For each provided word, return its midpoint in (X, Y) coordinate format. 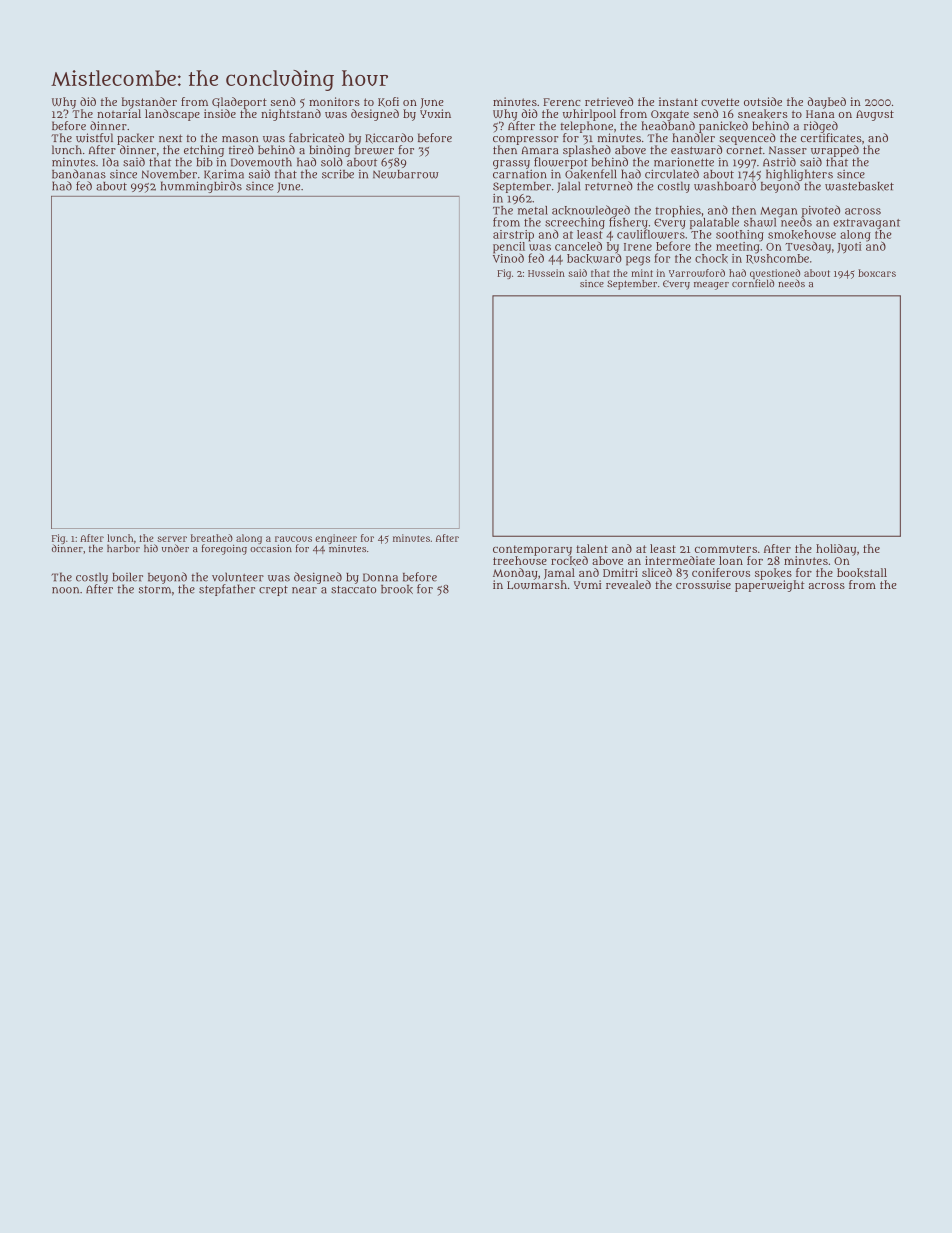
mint (642, 273)
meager (711, 286)
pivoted (821, 211)
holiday (836, 550)
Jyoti (849, 248)
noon (65, 590)
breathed (212, 538)
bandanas (79, 174)
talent (592, 548)
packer (135, 139)
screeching (575, 223)
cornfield (753, 283)
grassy (511, 164)
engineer (336, 539)
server (172, 539)
